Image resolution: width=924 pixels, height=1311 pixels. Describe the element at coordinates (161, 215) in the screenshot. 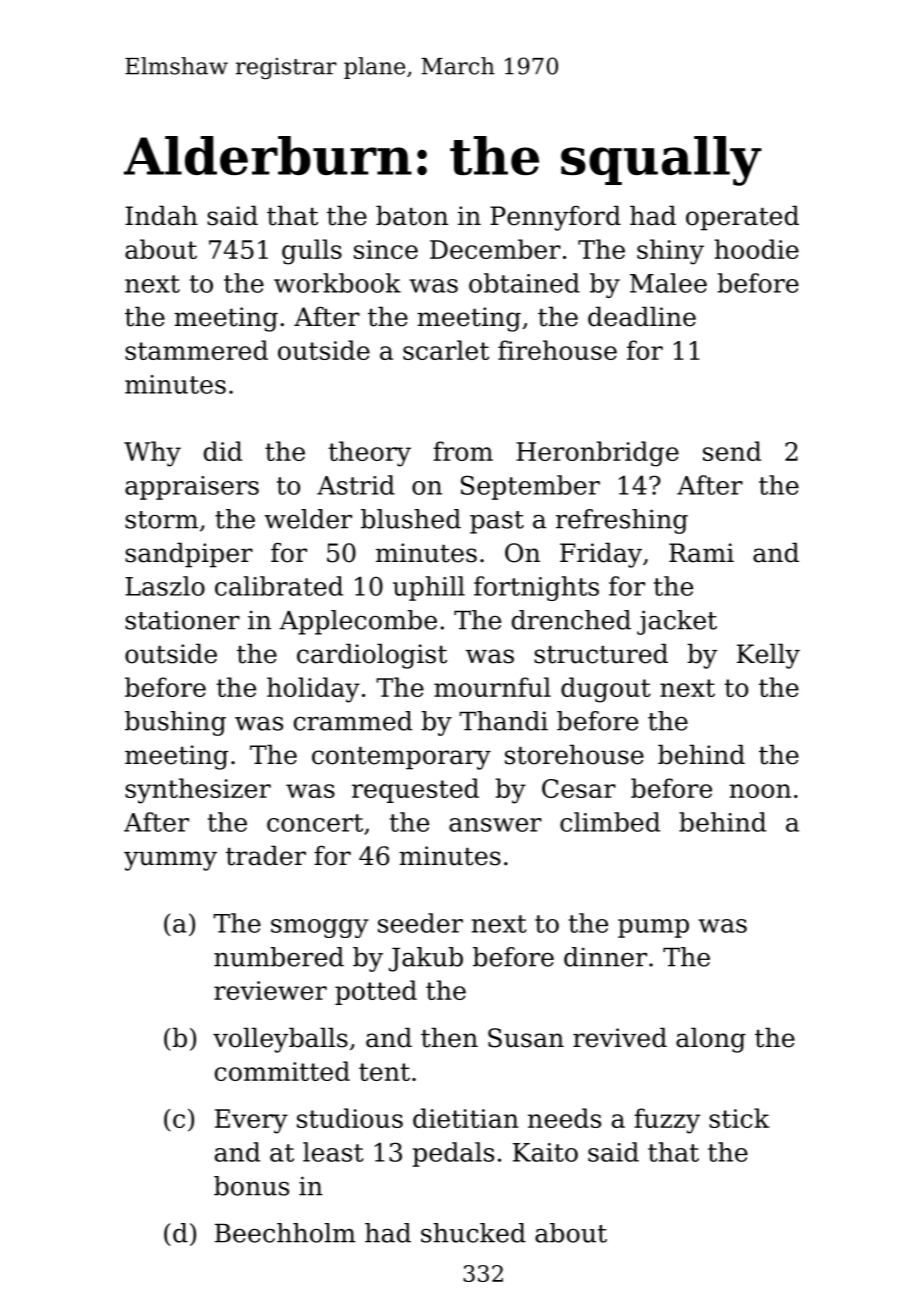

I see `Indah` at that location.
